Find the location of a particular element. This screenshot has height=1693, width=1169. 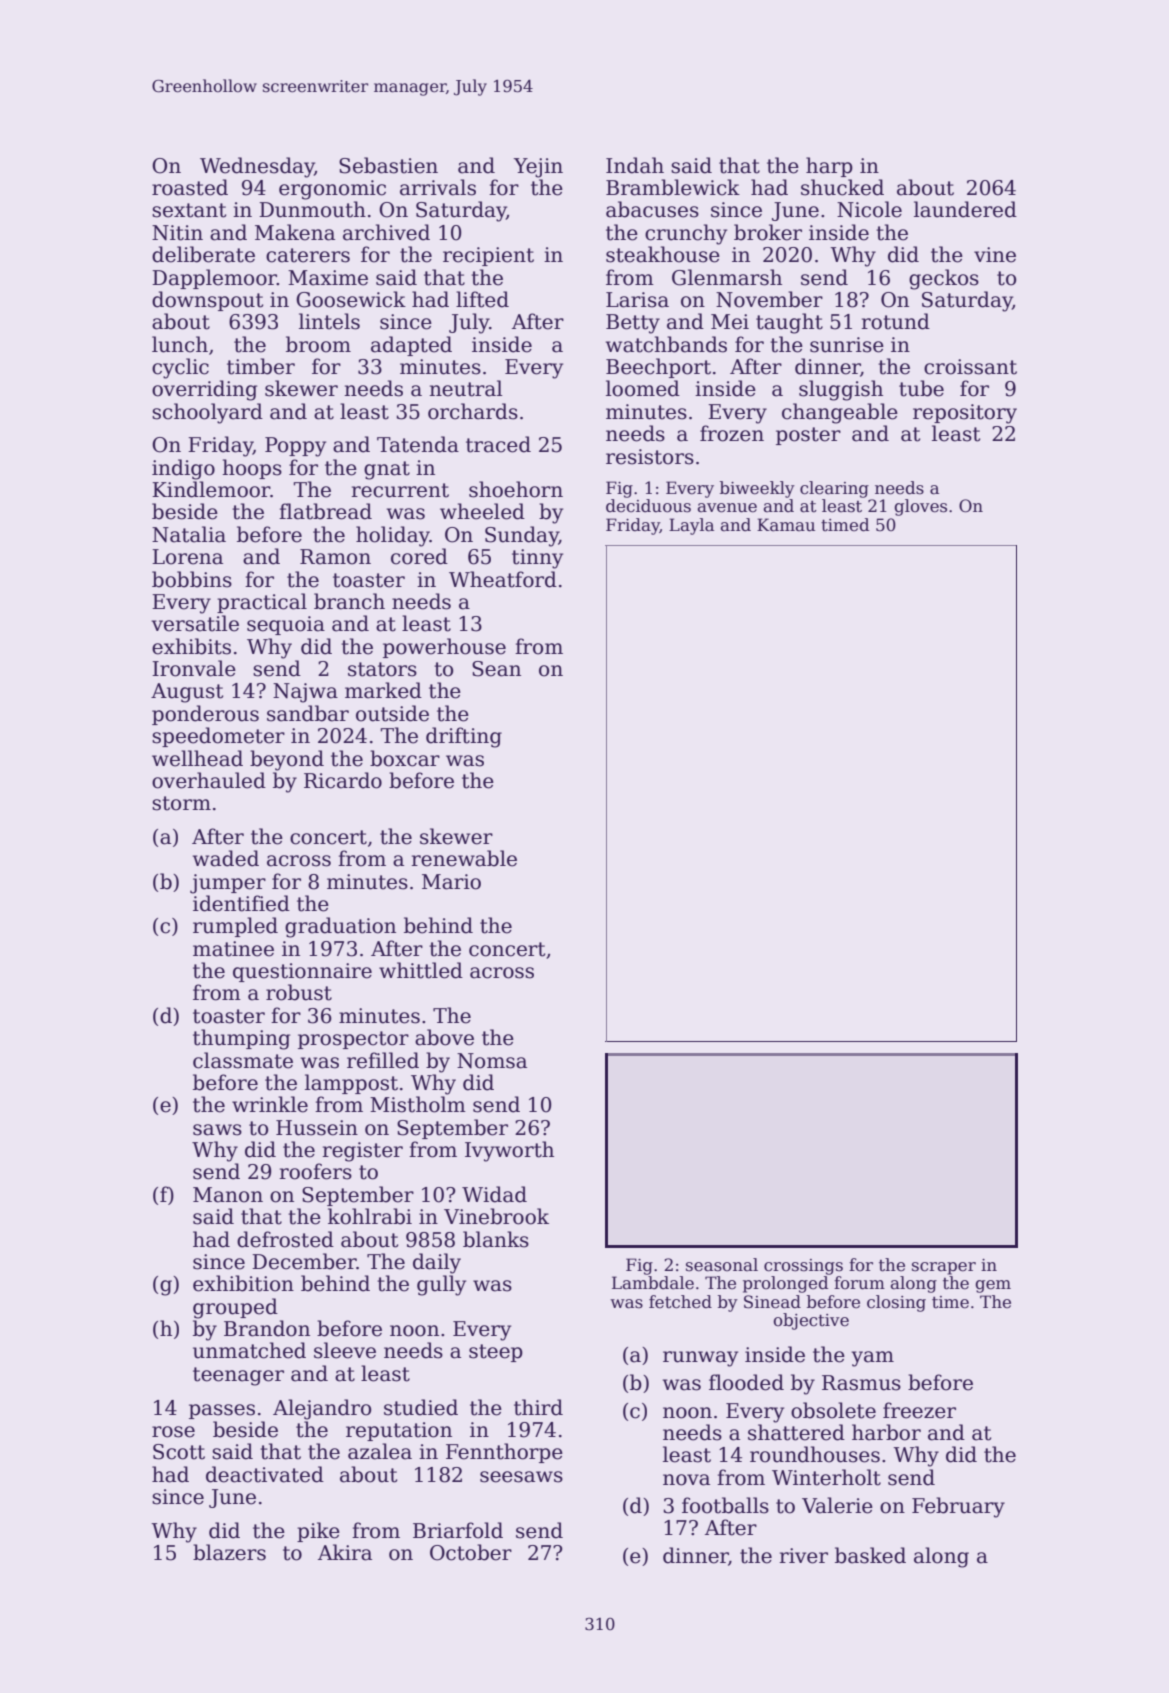

nova is located at coordinates (686, 1480).
